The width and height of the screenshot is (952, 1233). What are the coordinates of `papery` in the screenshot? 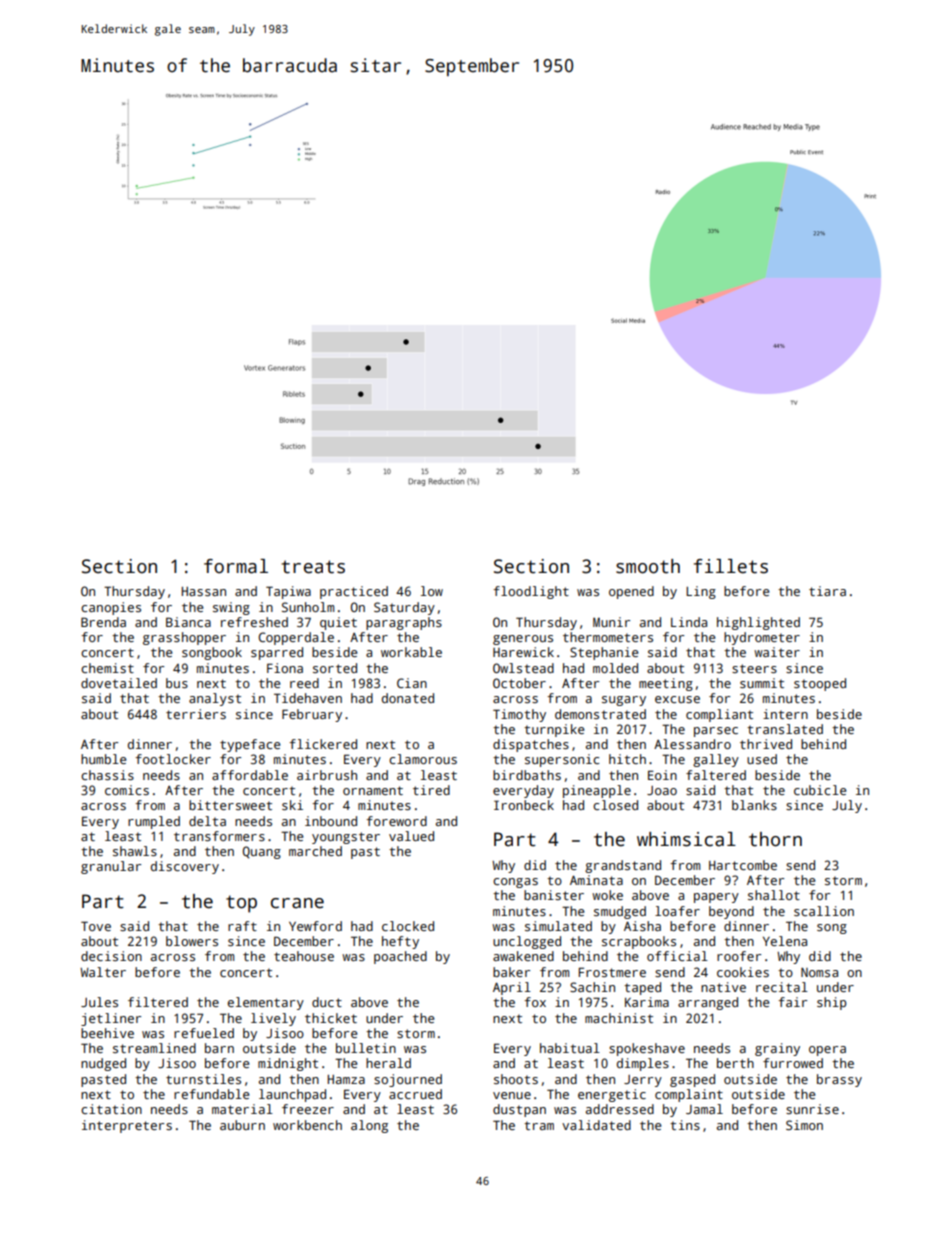 It's located at (716, 898).
